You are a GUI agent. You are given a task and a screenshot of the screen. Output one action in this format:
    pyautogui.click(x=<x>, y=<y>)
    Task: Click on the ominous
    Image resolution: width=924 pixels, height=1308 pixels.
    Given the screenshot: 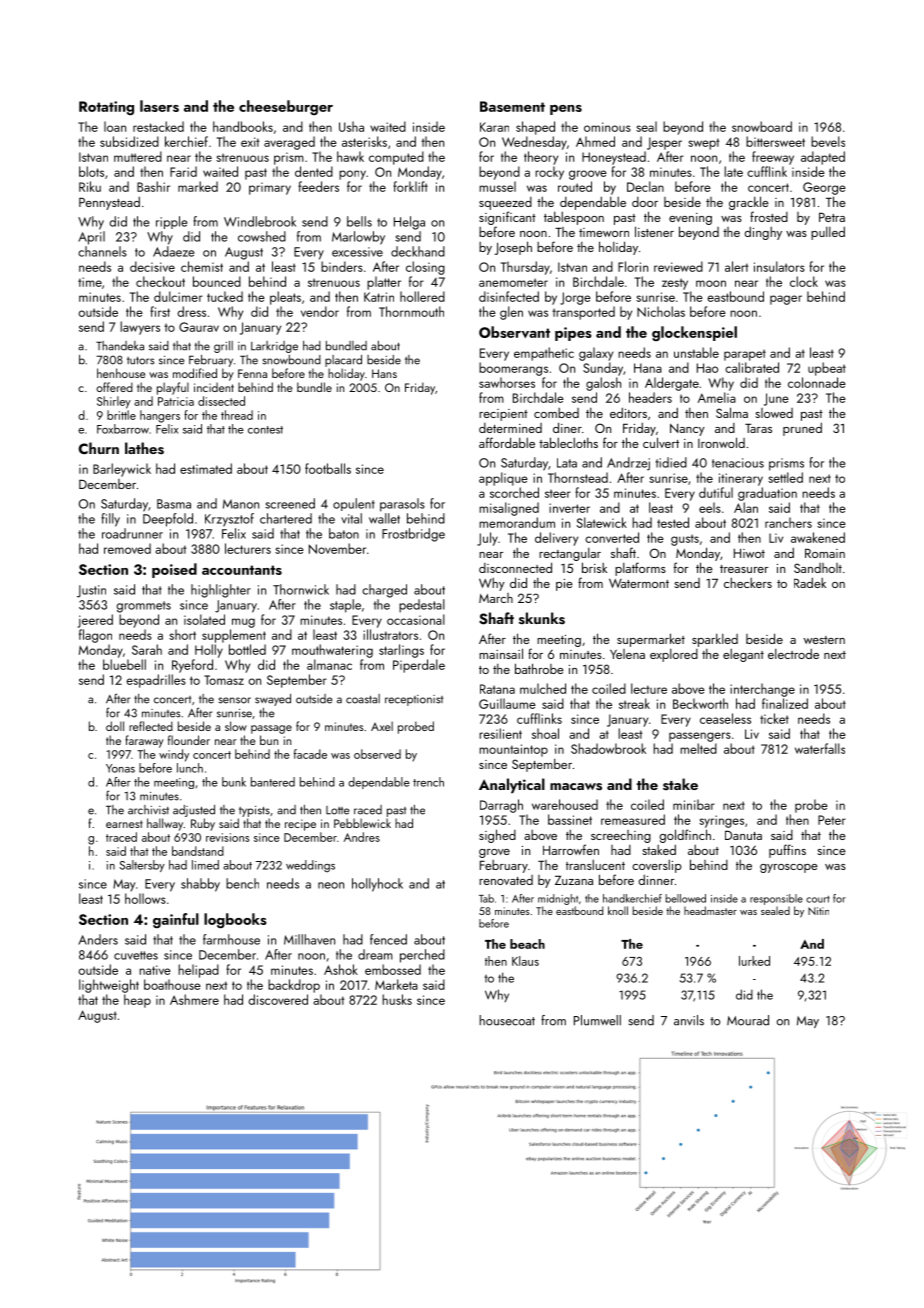 What is the action you would take?
    pyautogui.click(x=607, y=127)
